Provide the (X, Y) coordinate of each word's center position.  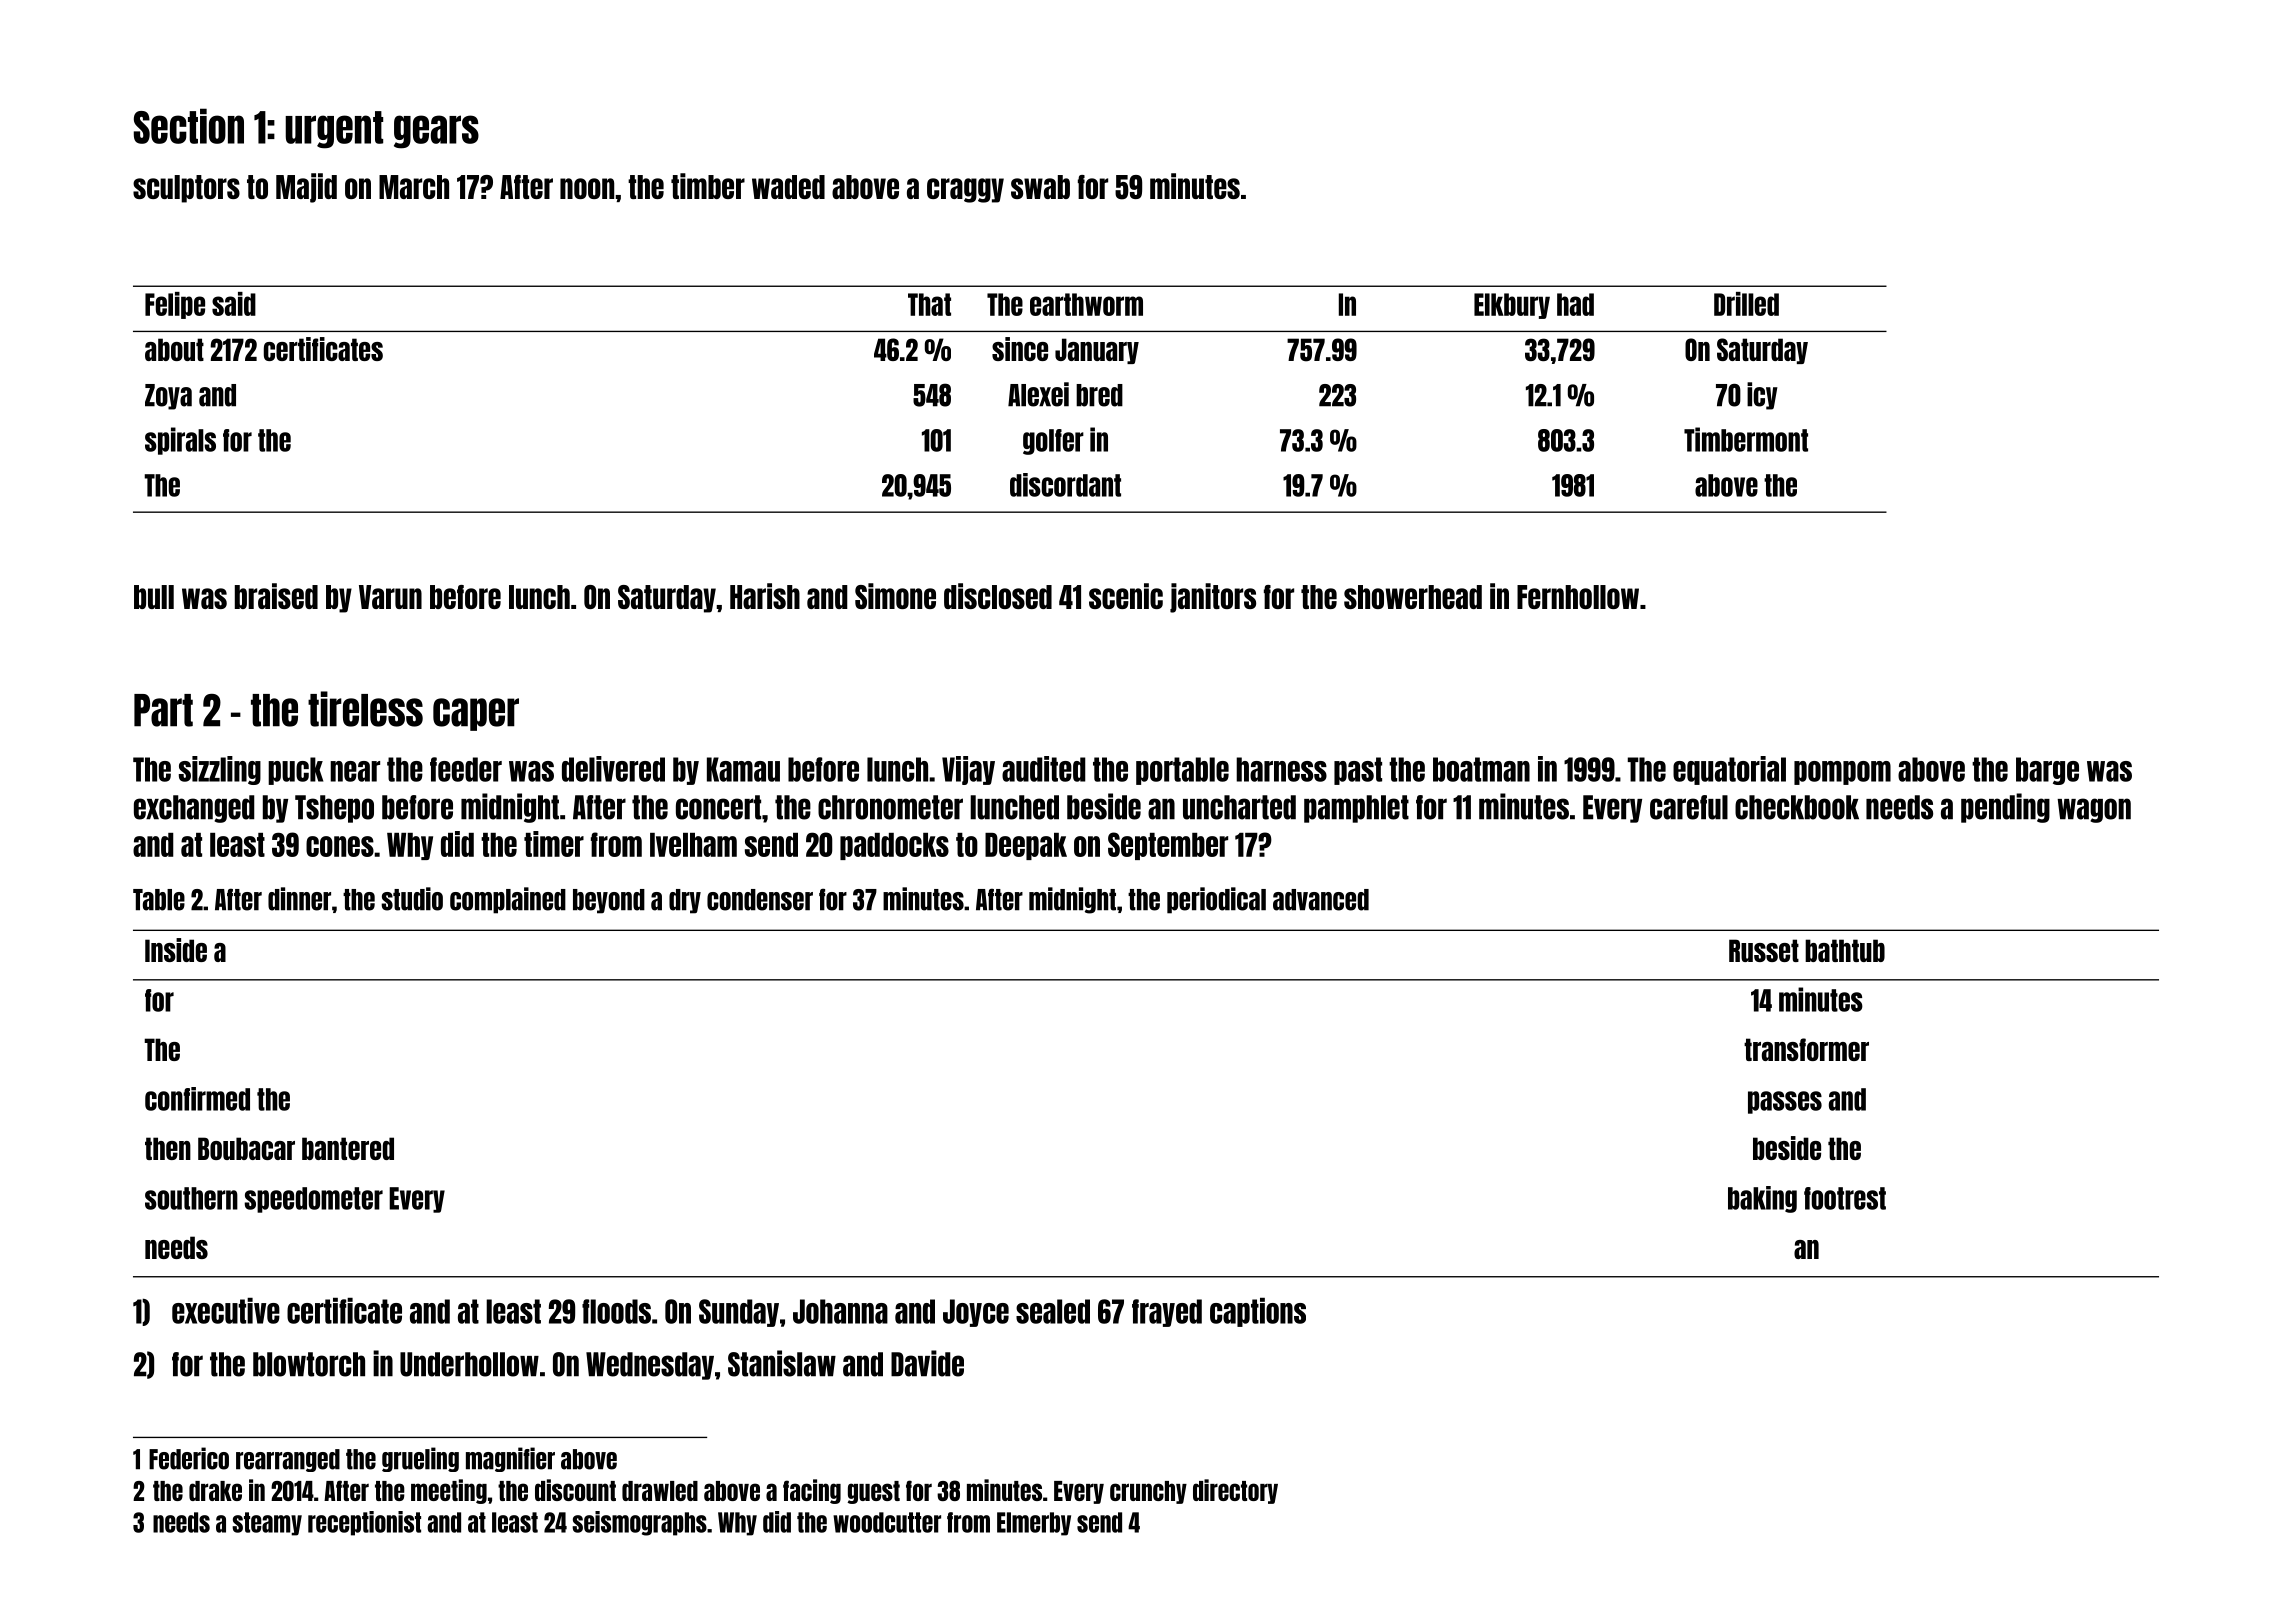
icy (1762, 396)
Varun (390, 597)
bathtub (1845, 950)
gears (436, 132)
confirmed (197, 1099)
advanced (1321, 900)
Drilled (1746, 304)
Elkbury (1512, 306)
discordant (1065, 485)
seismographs (639, 1523)
